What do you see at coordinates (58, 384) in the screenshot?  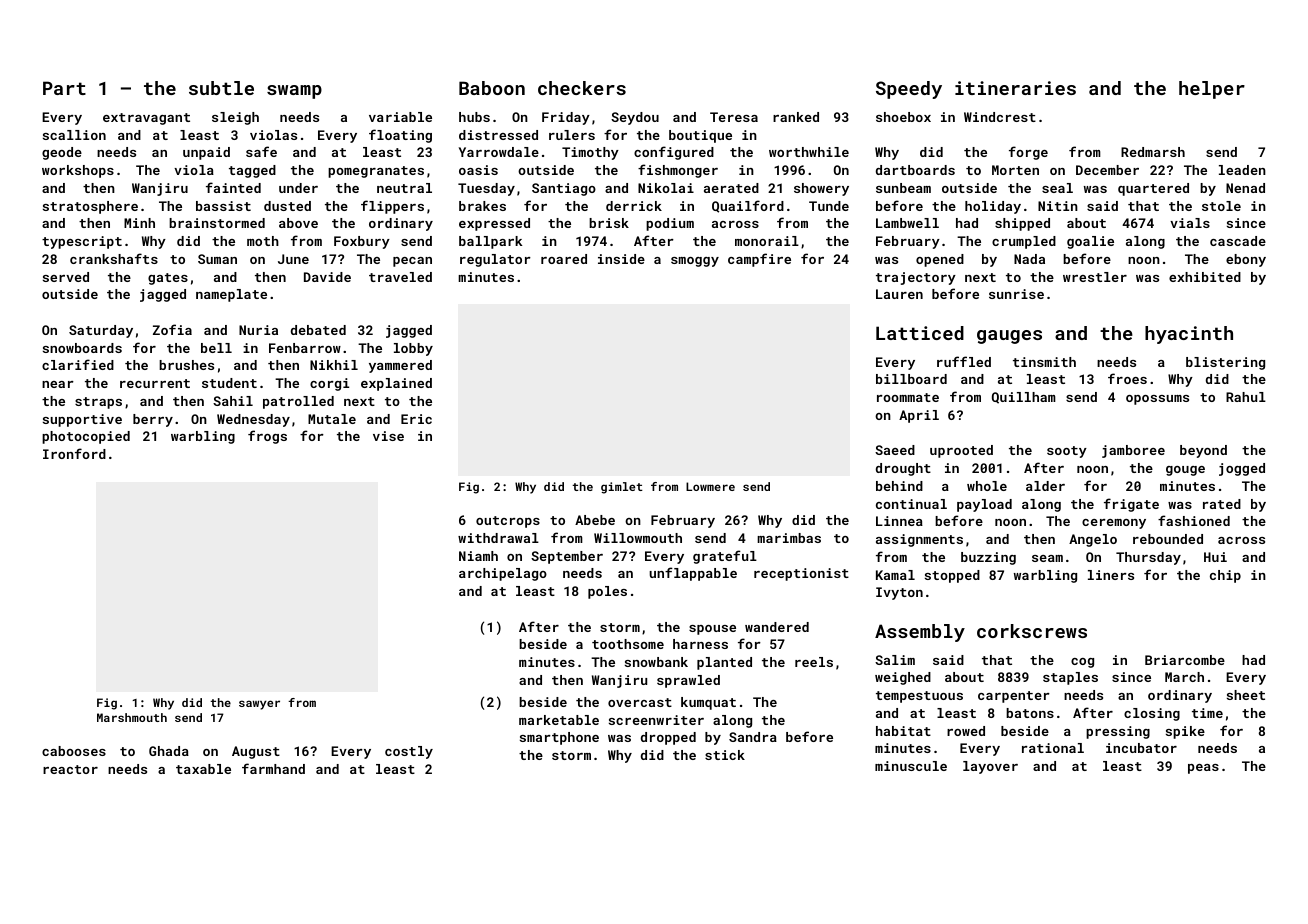 I see `near` at bounding box center [58, 384].
